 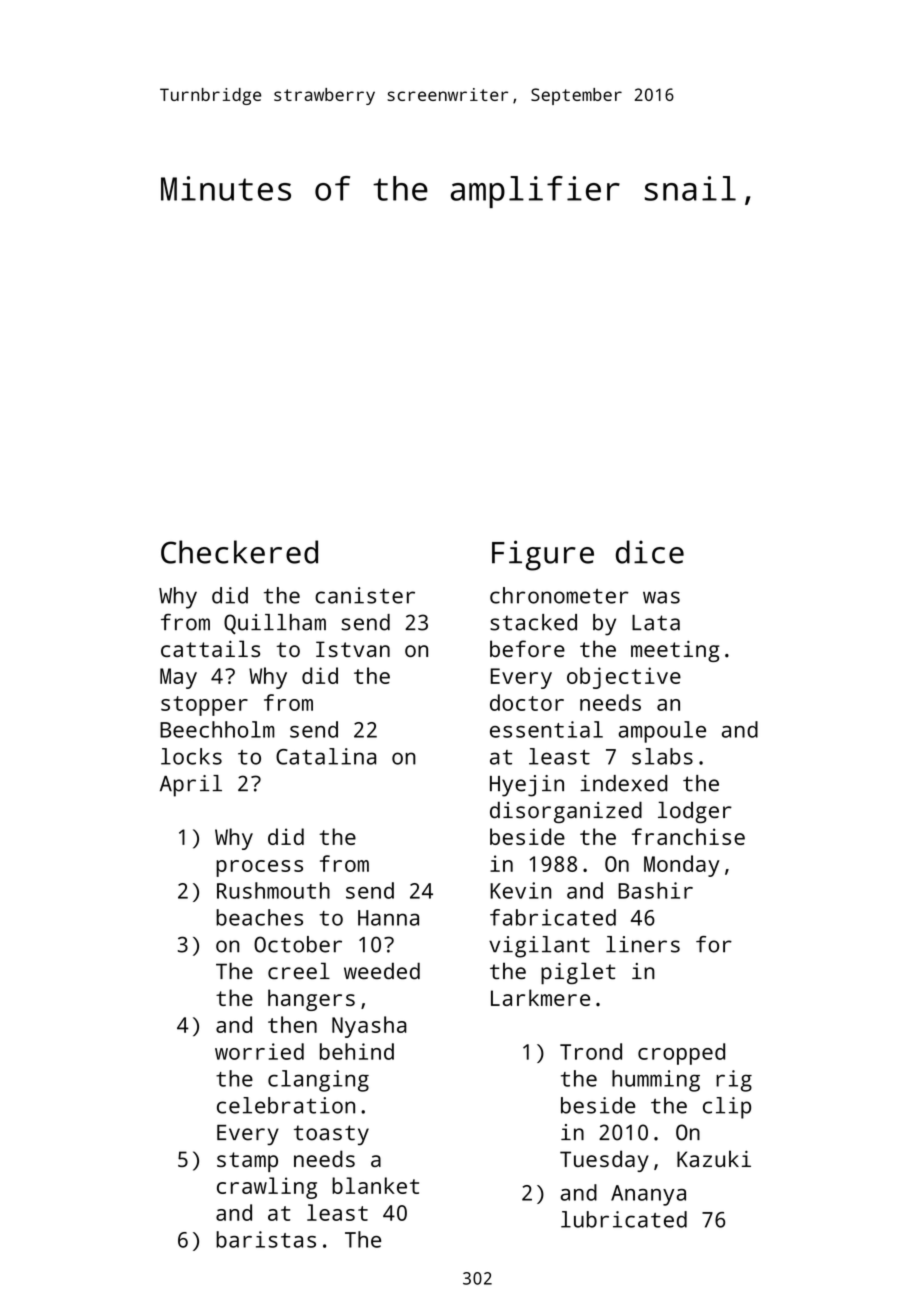 I want to click on Hyejin, so click(x=527, y=786).
